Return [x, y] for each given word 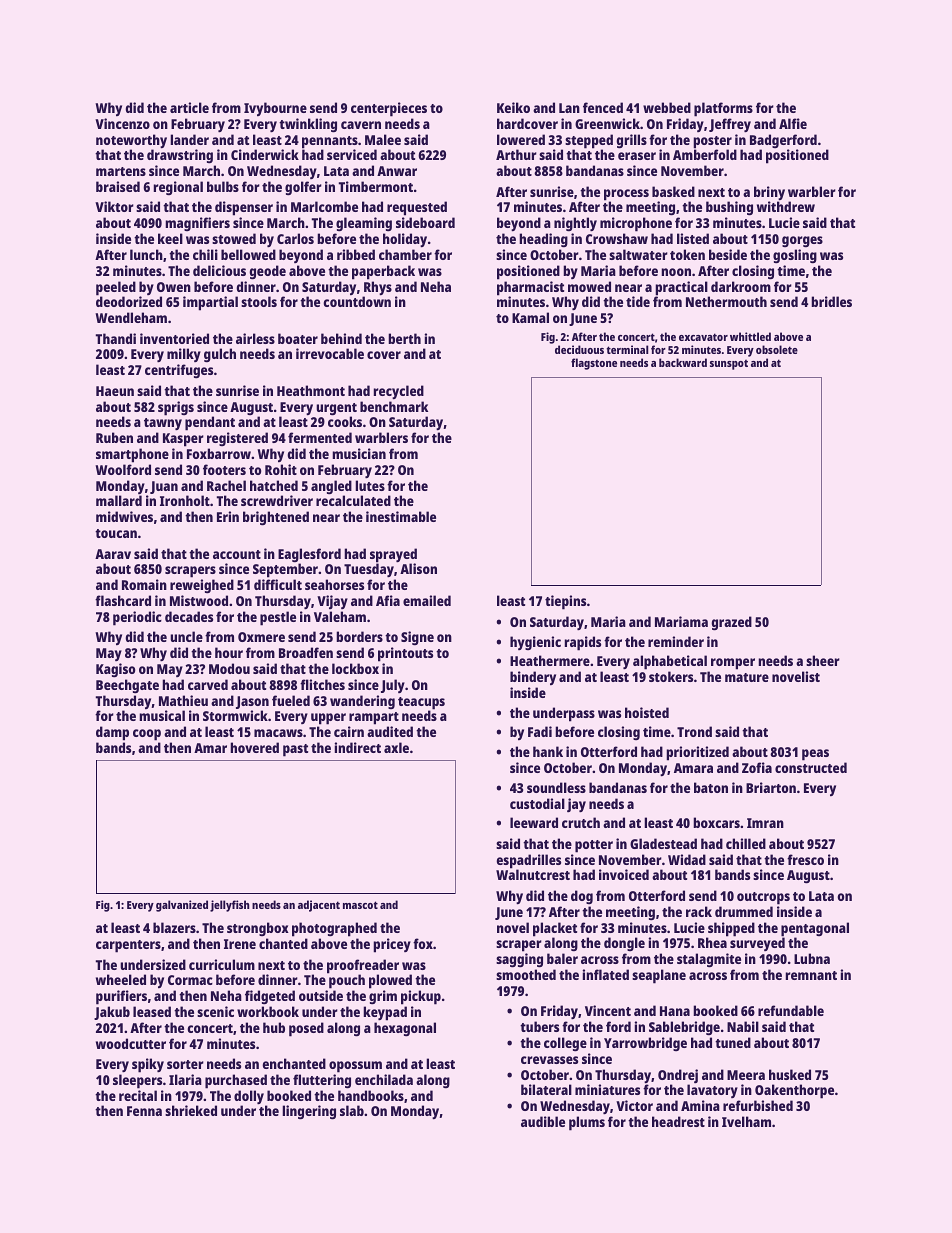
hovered [254, 747]
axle [396, 747]
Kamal [530, 317]
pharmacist [530, 288]
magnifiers [197, 224]
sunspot [729, 365]
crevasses [549, 1060]
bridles [831, 301]
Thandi [116, 338]
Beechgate [127, 686]
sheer [823, 660]
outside [321, 995]
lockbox [355, 668]
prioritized [697, 753]
